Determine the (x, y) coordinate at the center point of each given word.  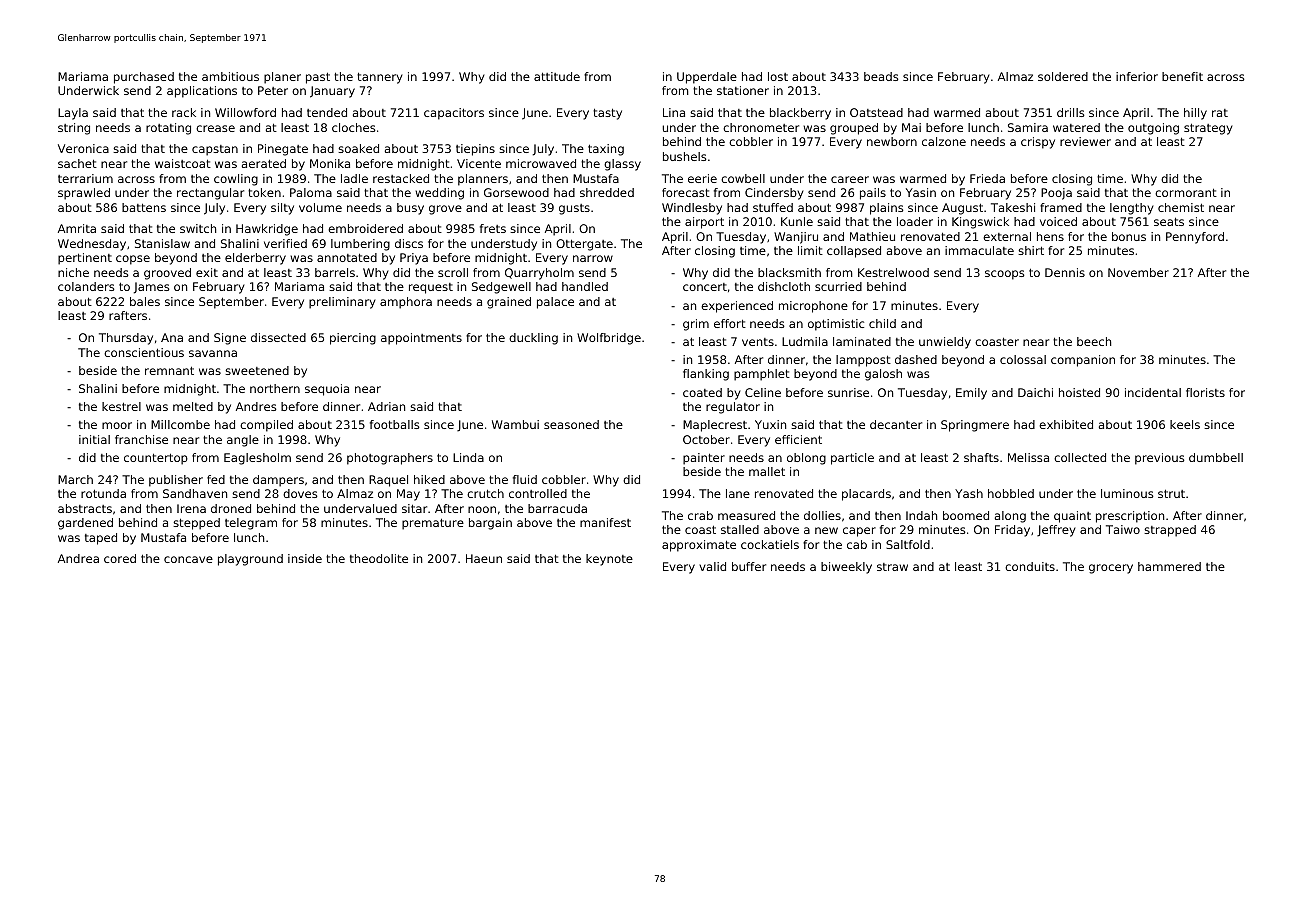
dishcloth (784, 286)
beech (1094, 341)
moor (117, 425)
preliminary (342, 303)
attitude (557, 76)
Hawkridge (267, 230)
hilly (1195, 114)
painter (704, 459)
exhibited (1066, 424)
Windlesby (692, 209)
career (850, 179)
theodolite (379, 558)
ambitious (230, 76)
